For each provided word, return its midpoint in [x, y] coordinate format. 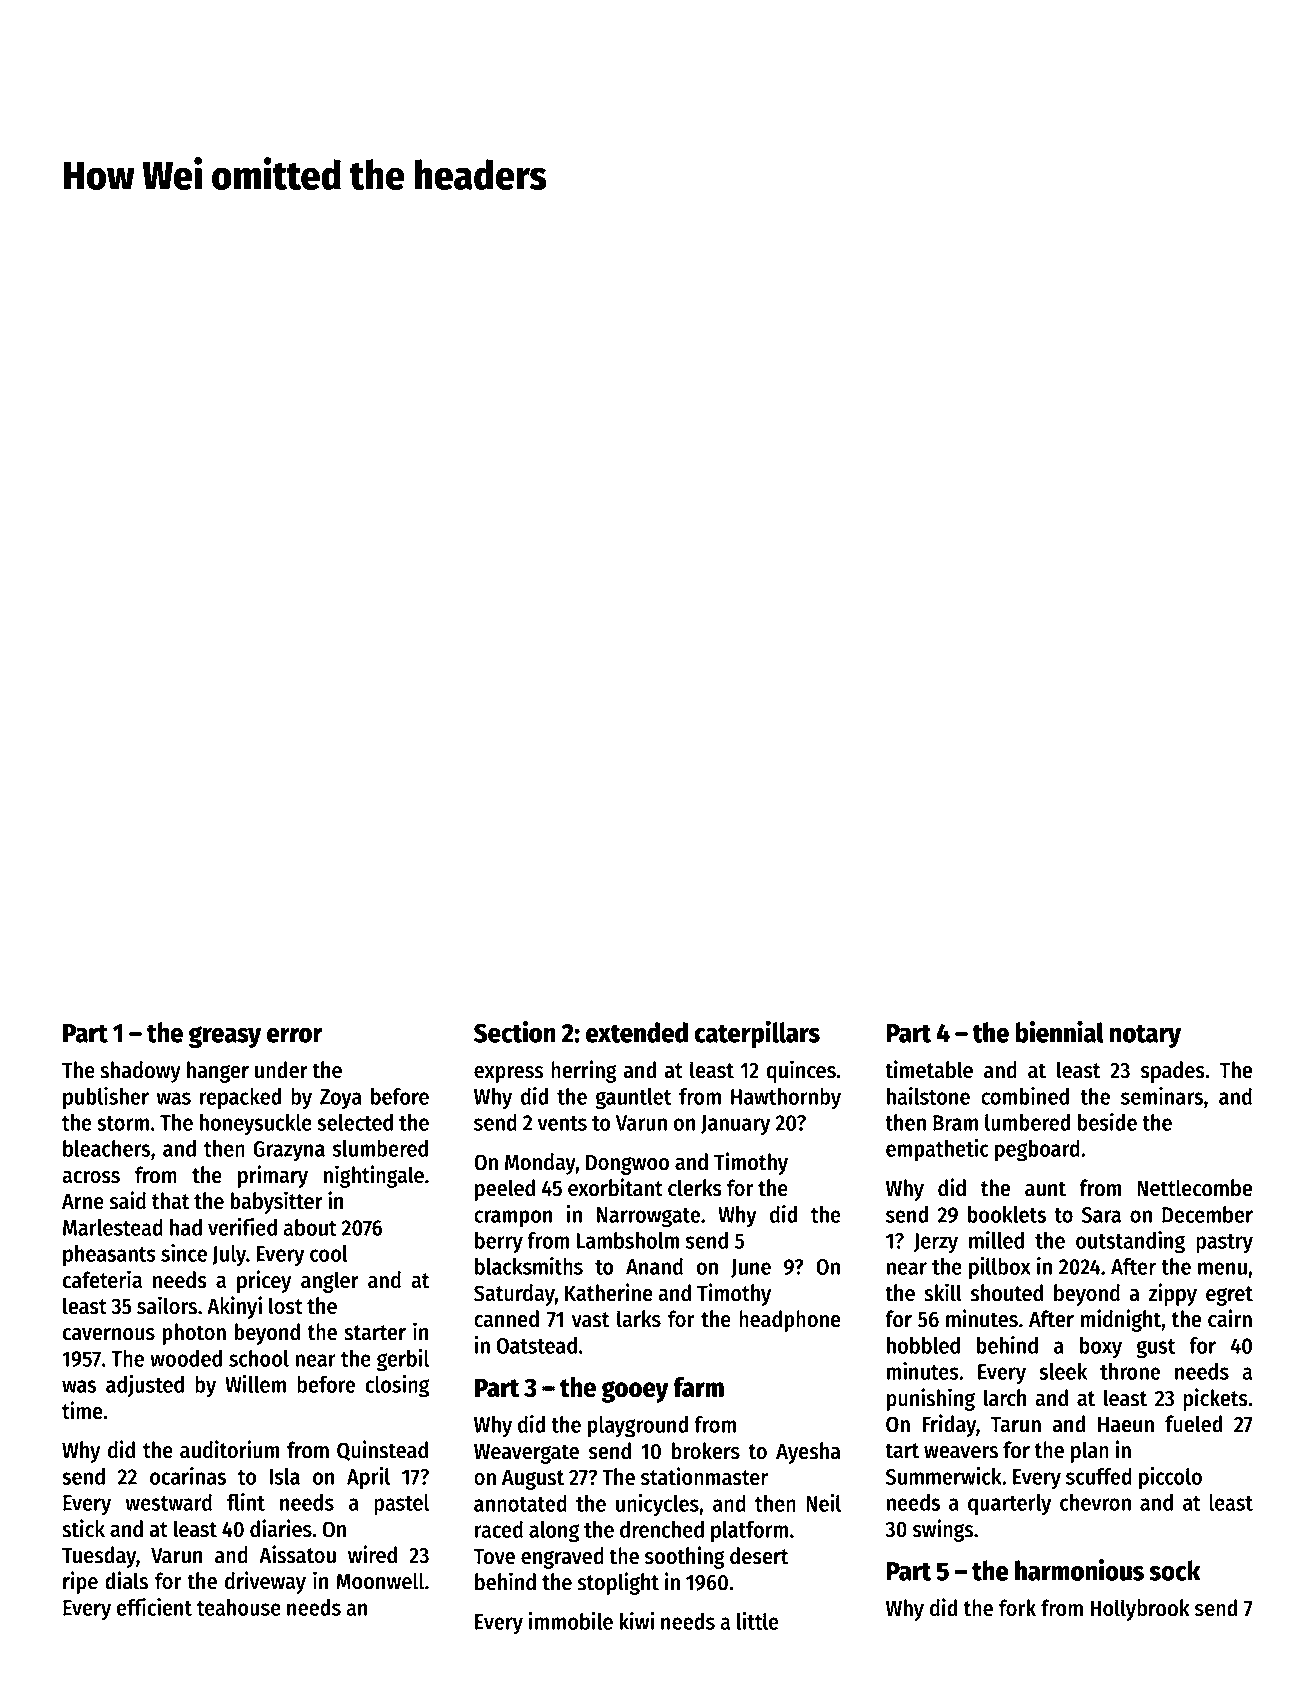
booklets [1007, 1214]
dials [126, 1580]
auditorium [229, 1449]
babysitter [276, 1202]
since [184, 1253]
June [751, 1268]
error [295, 1035]
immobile [571, 1621]
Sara [1101, 1215]
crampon [513, 1219]
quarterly [1009, 1505]
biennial [1059, 1031]
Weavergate [526, 1454]
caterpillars [757, 1034]
